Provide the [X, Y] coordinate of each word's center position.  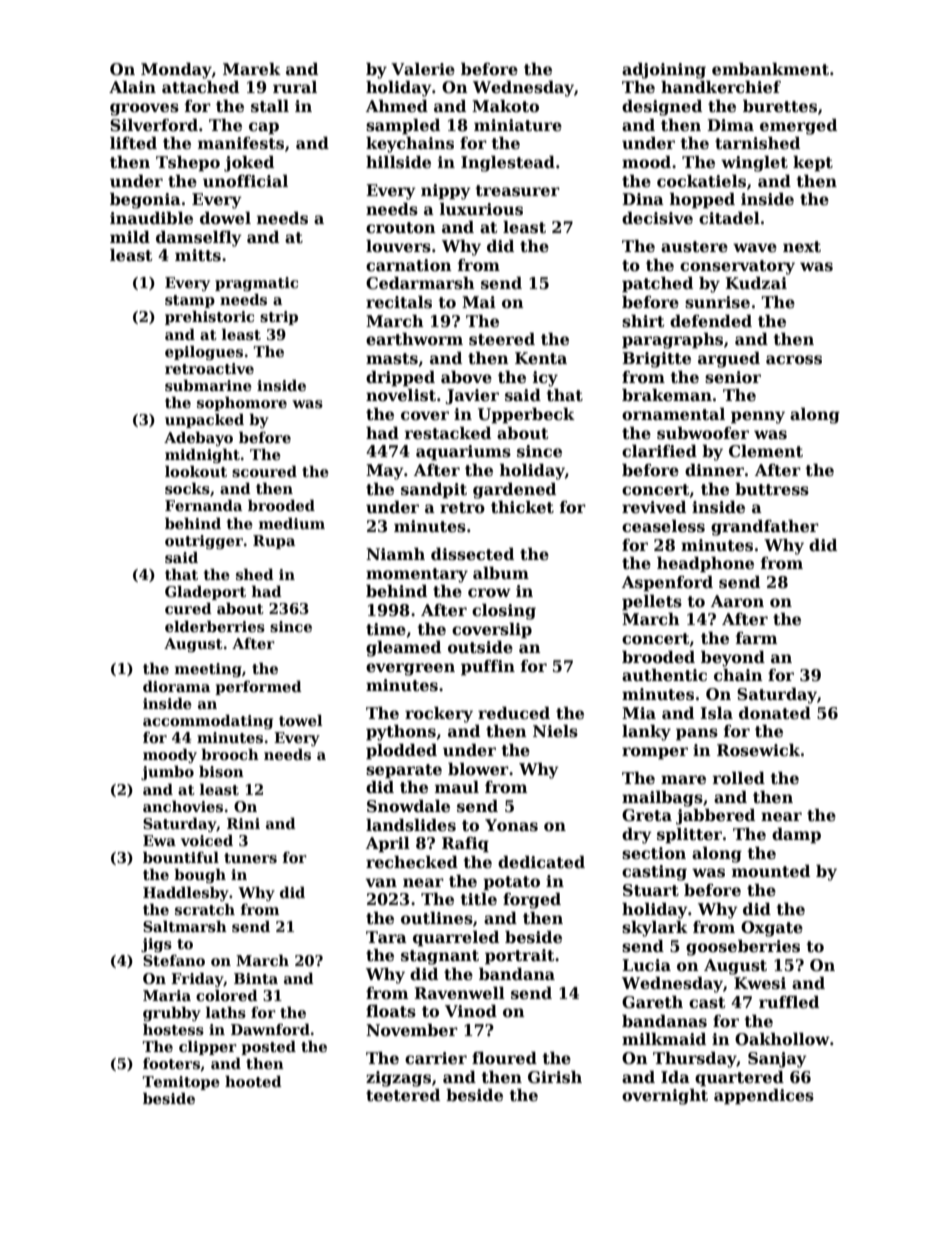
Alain [132, 86]
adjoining [664, 70]
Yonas [511, 825]
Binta [256, 978]
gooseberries [743, 947]
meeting [208, 670]
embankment [770, 69]
